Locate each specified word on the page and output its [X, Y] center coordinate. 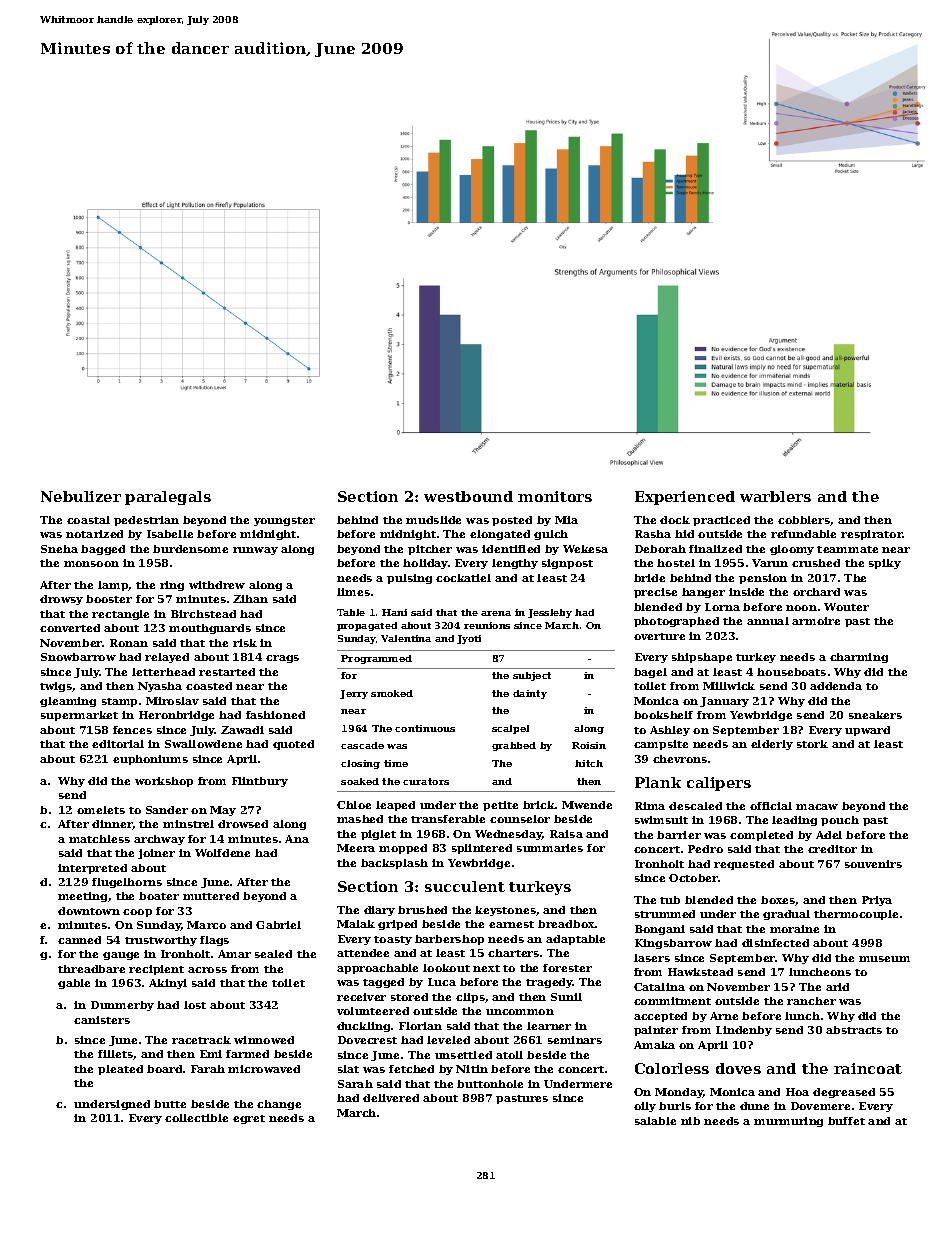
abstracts [854, 1030]
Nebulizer [81, 496]
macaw [817, 807]
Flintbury [260, 782]
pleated [120, 1070]
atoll [509, 1055]
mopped [403, 849]
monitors [555, 496]
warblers [775, 496]
